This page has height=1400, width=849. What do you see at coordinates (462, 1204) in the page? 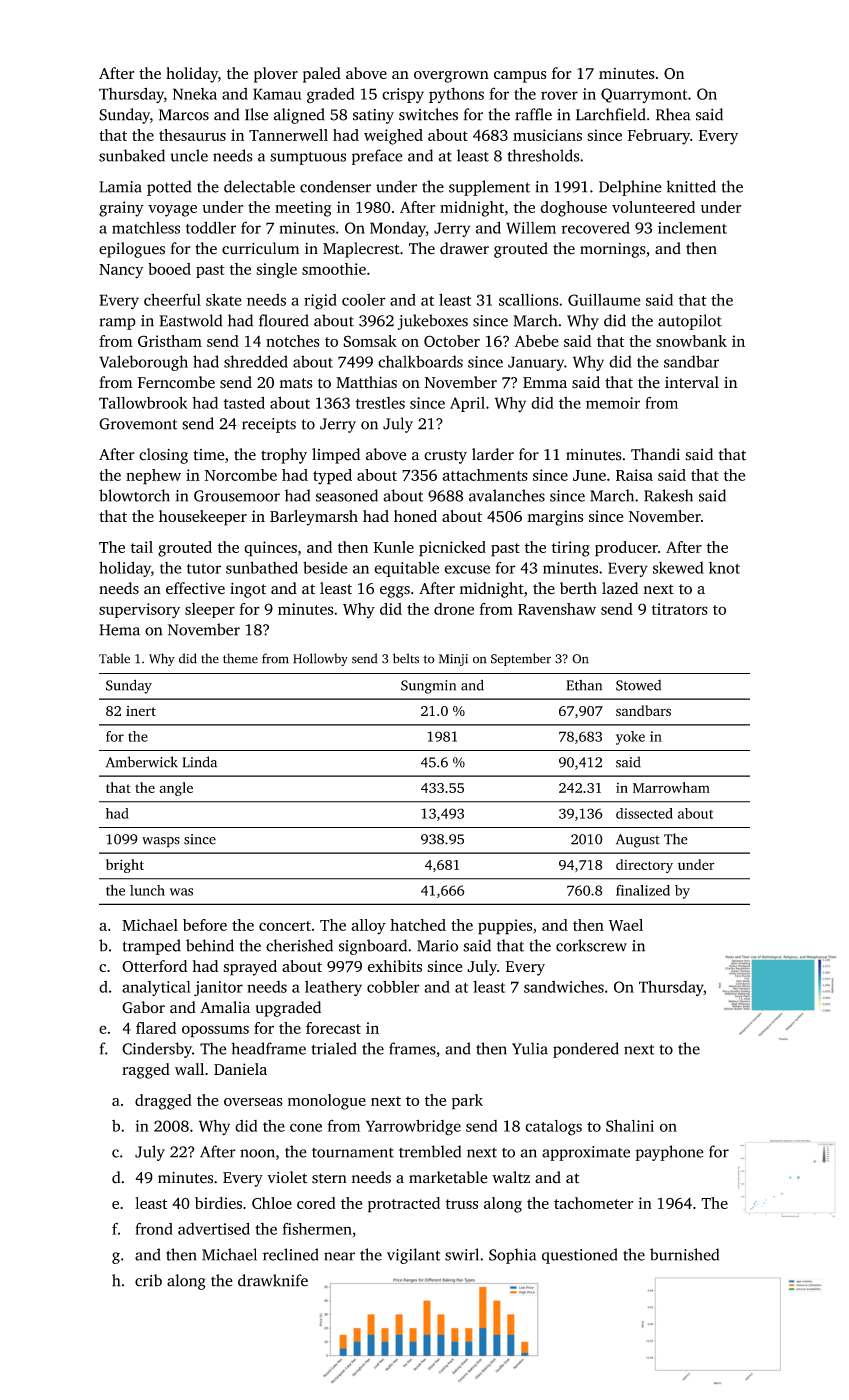
I see `truss` at bounding box center [462, 1204].
